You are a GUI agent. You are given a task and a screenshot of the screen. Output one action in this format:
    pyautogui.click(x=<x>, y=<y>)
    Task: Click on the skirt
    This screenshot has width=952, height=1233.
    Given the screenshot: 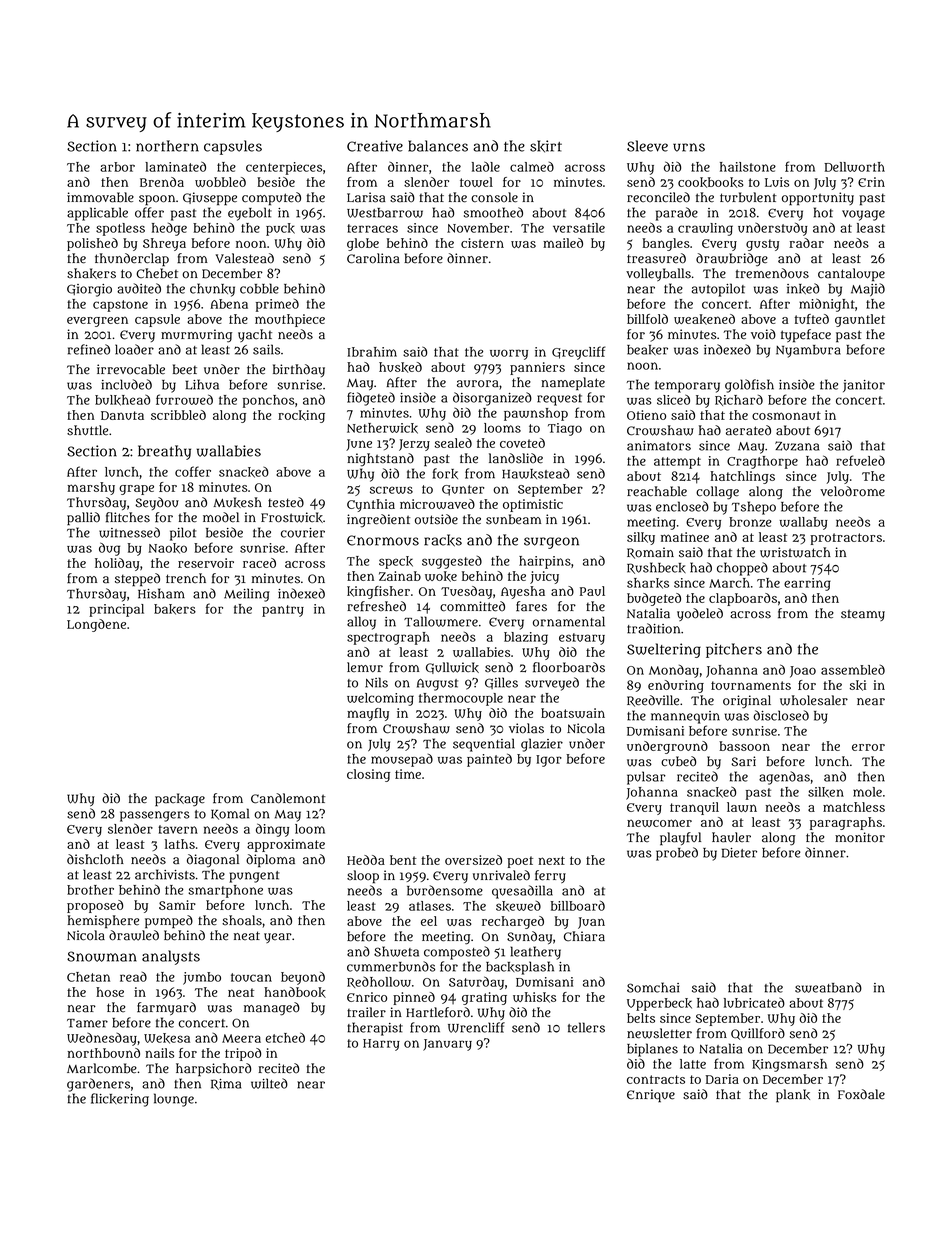 What is the action you would take?
    pyautogui.click(x=546, y=146)
